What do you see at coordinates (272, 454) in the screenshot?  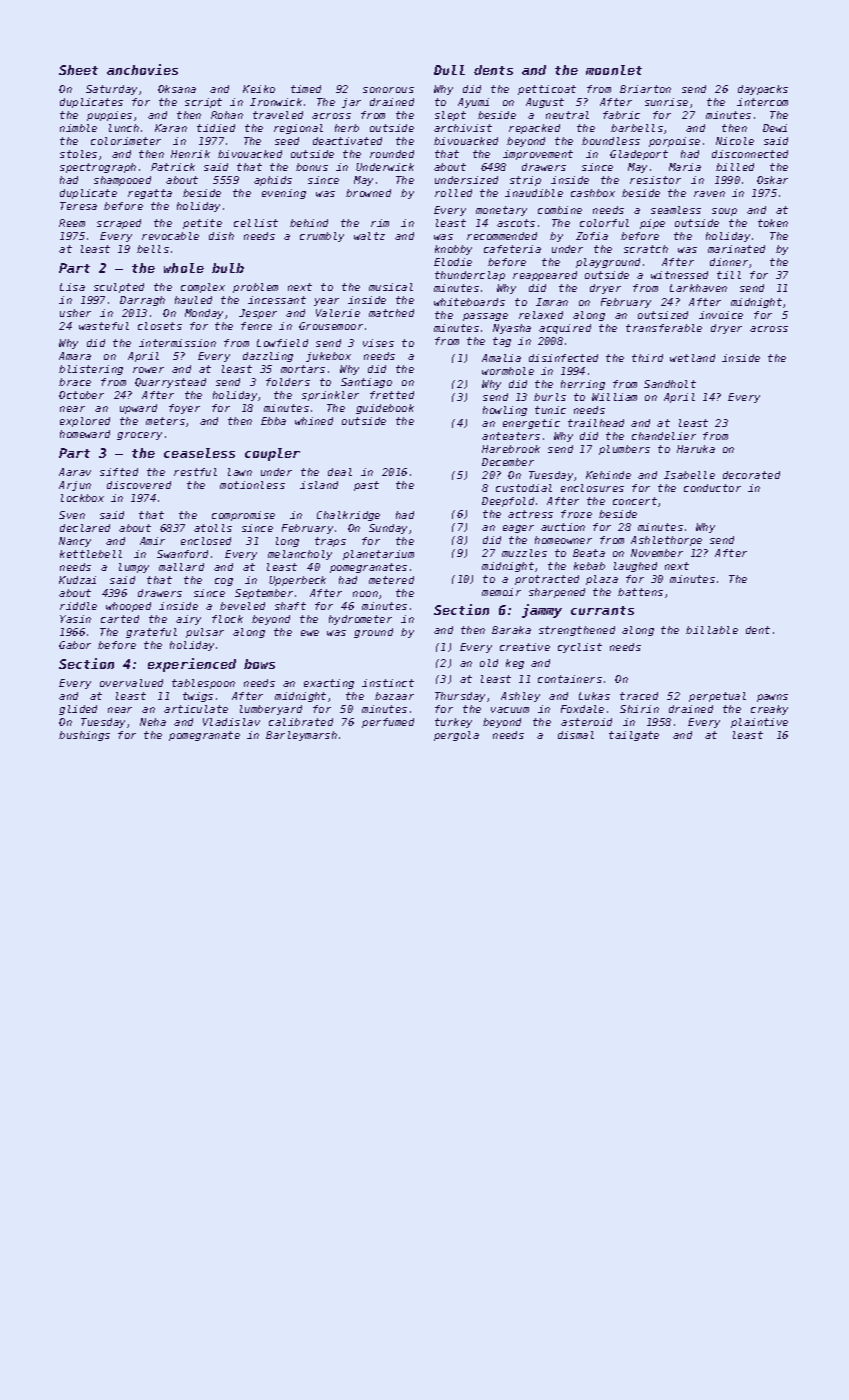 I see `coupler` at bounding box center [272, 454].
